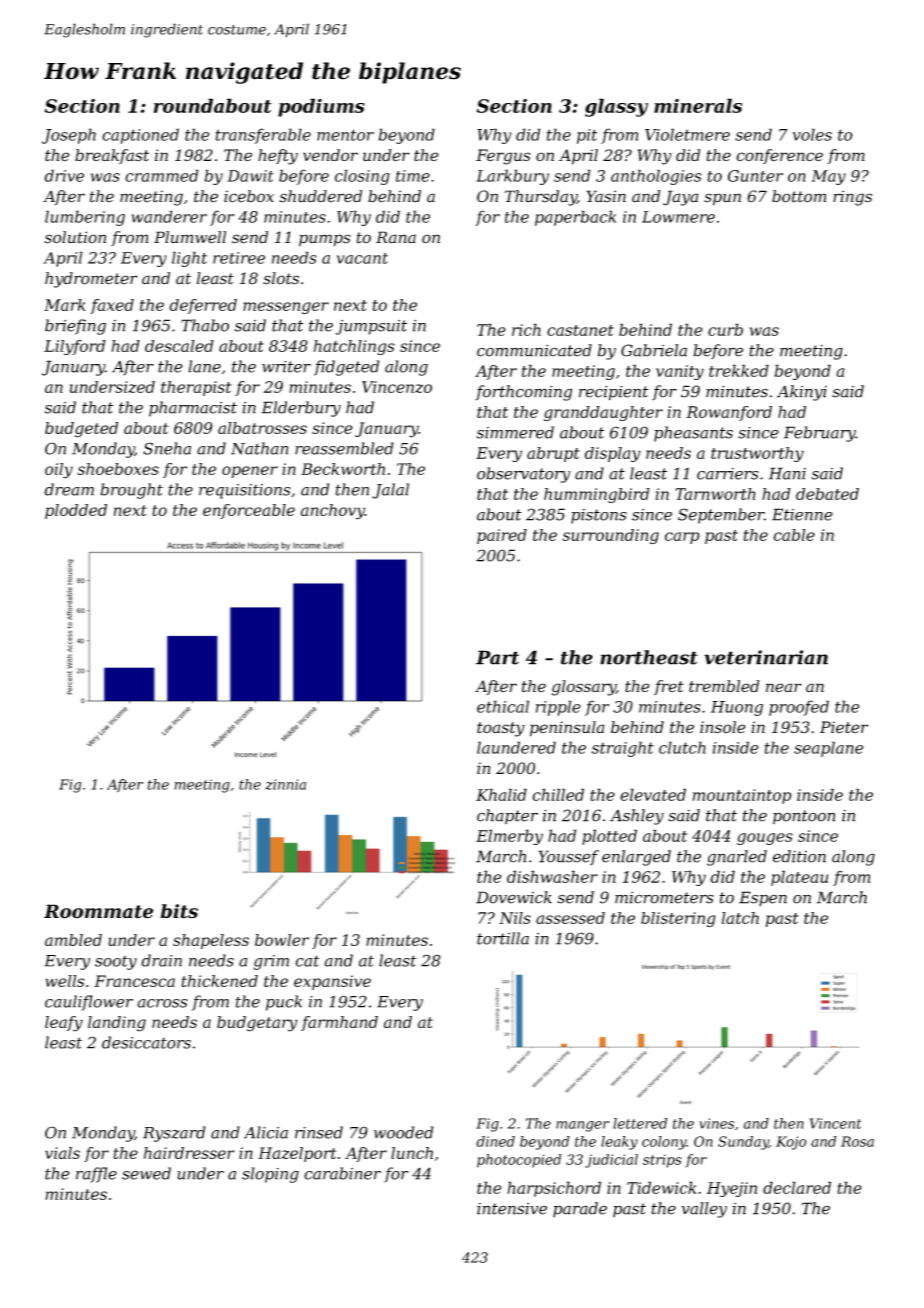 The image size is (924, 1308). Describe the element at coordinates (179, 911) in the page. I see `bits` at that location.
